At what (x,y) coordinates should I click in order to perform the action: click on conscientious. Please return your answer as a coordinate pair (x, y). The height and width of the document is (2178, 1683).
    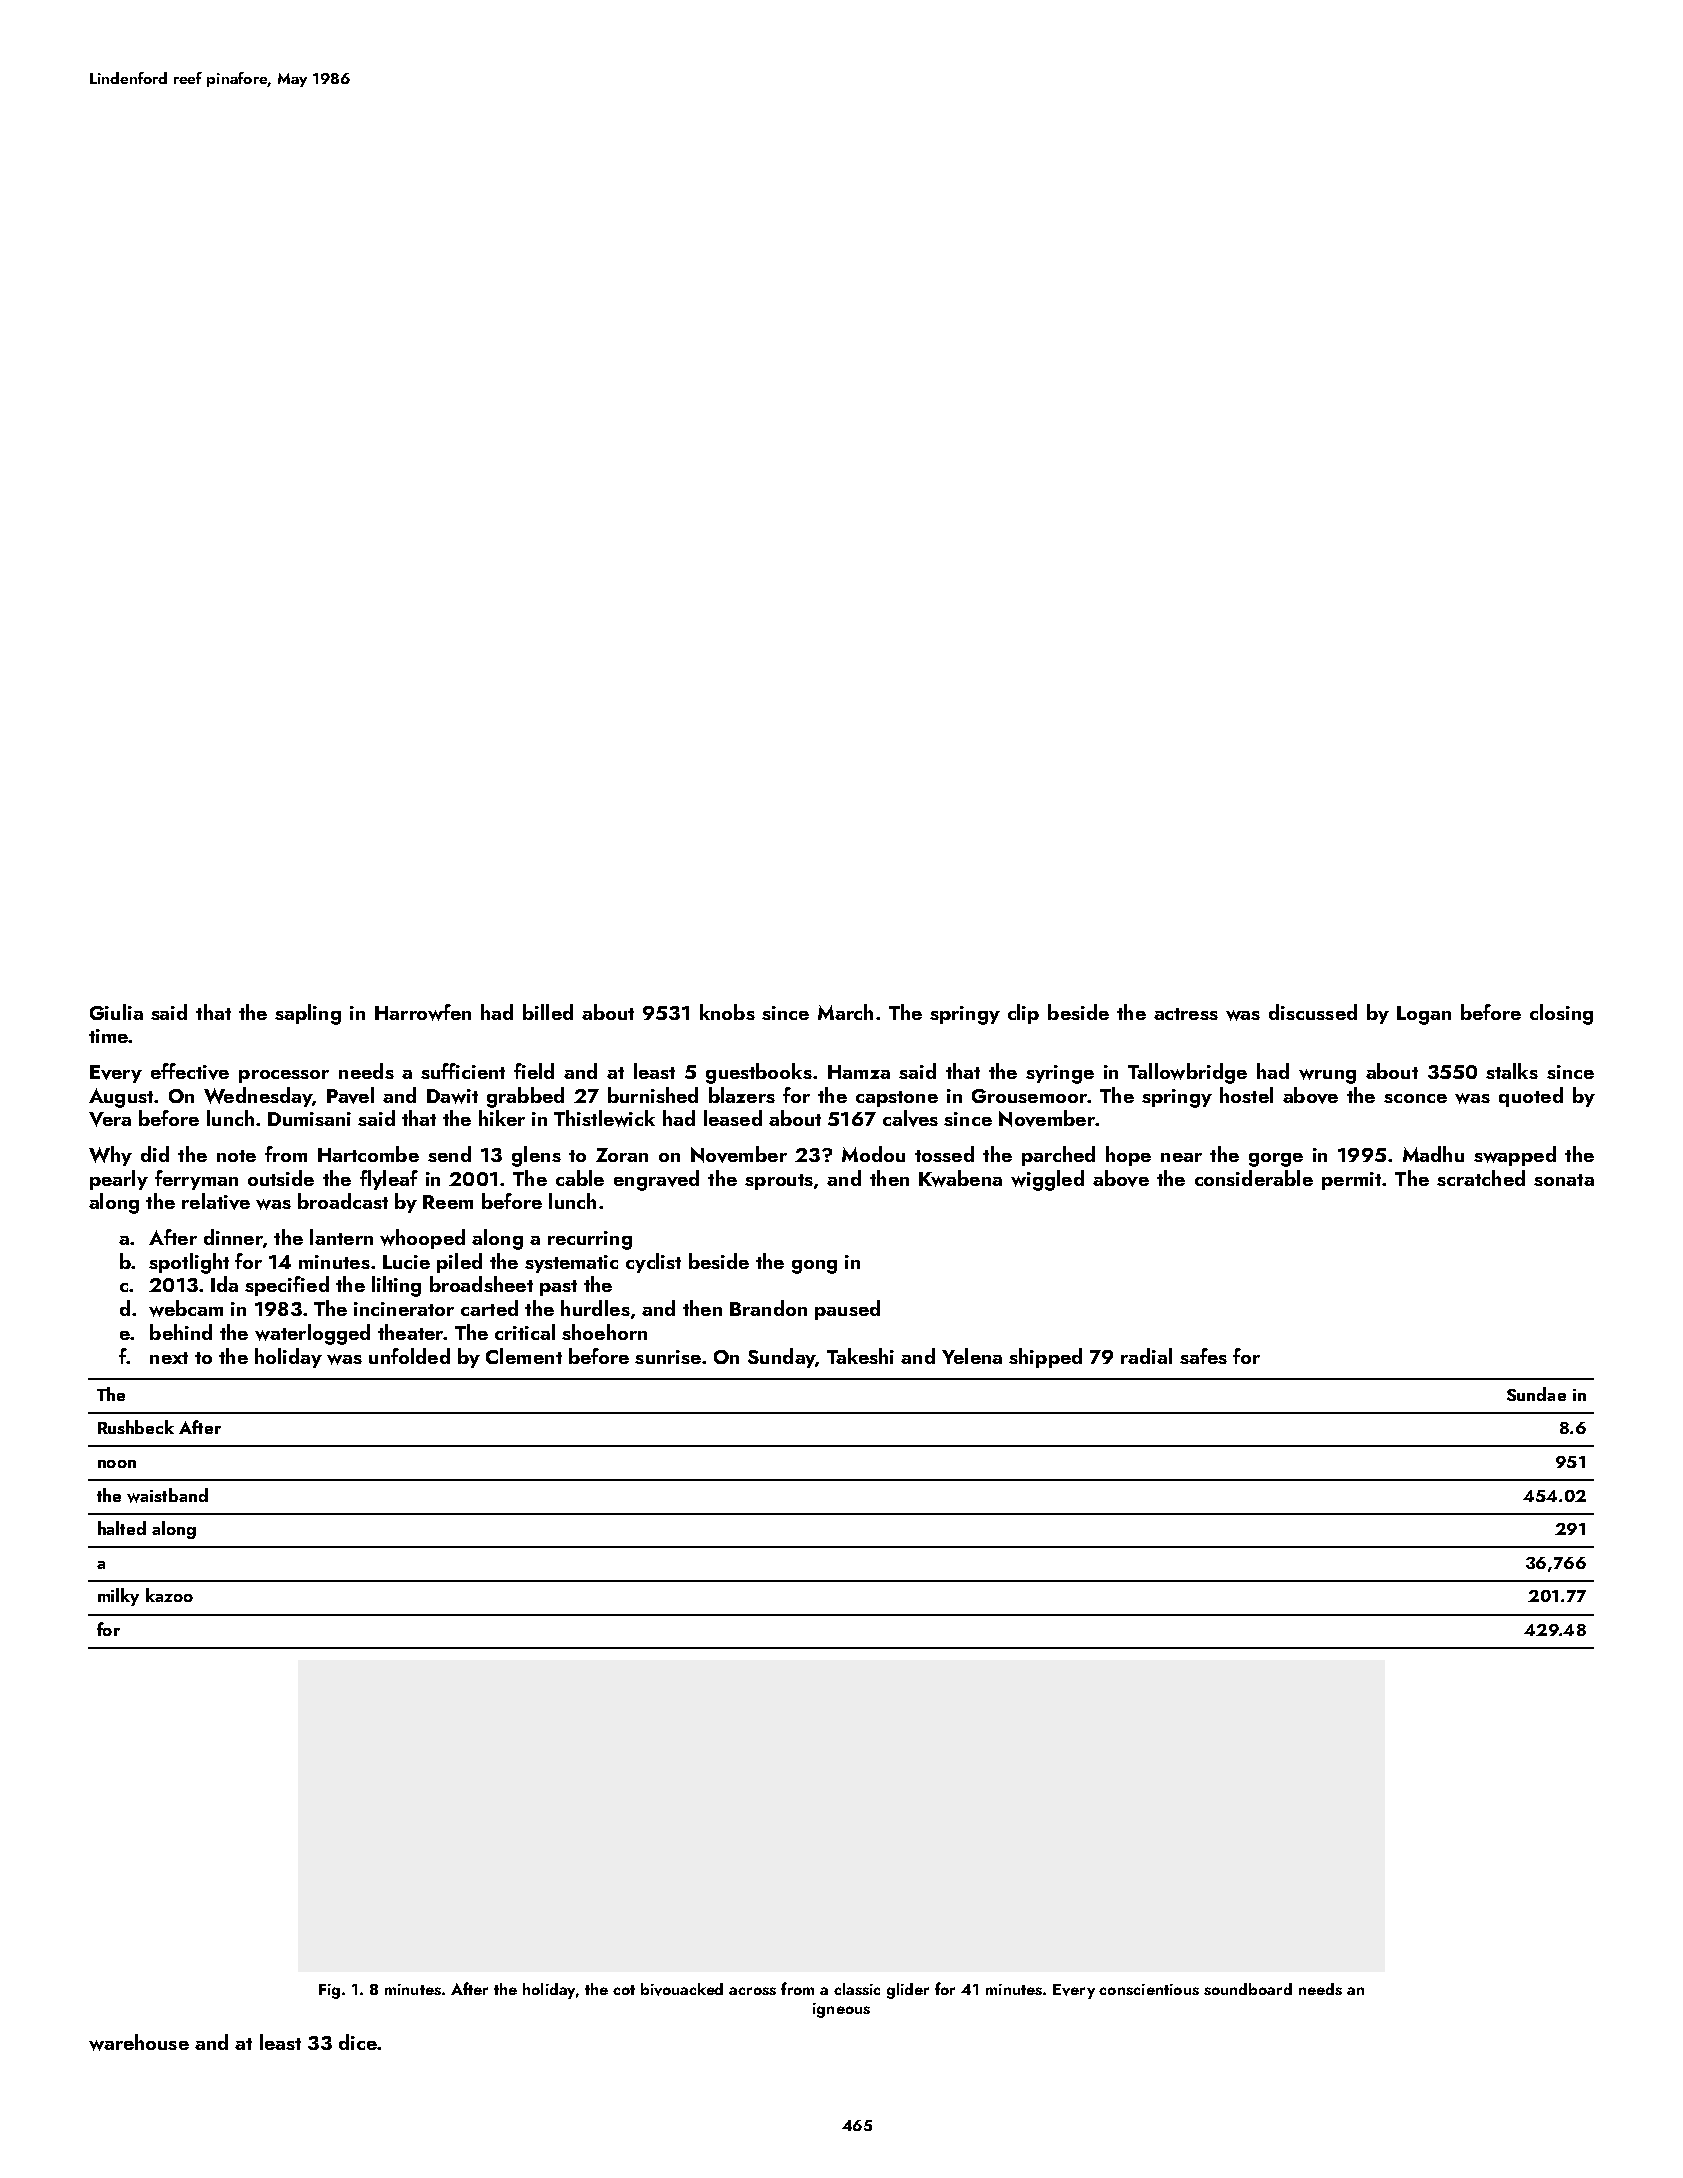
    Looking at the image, I should click on (1149, 1989).
